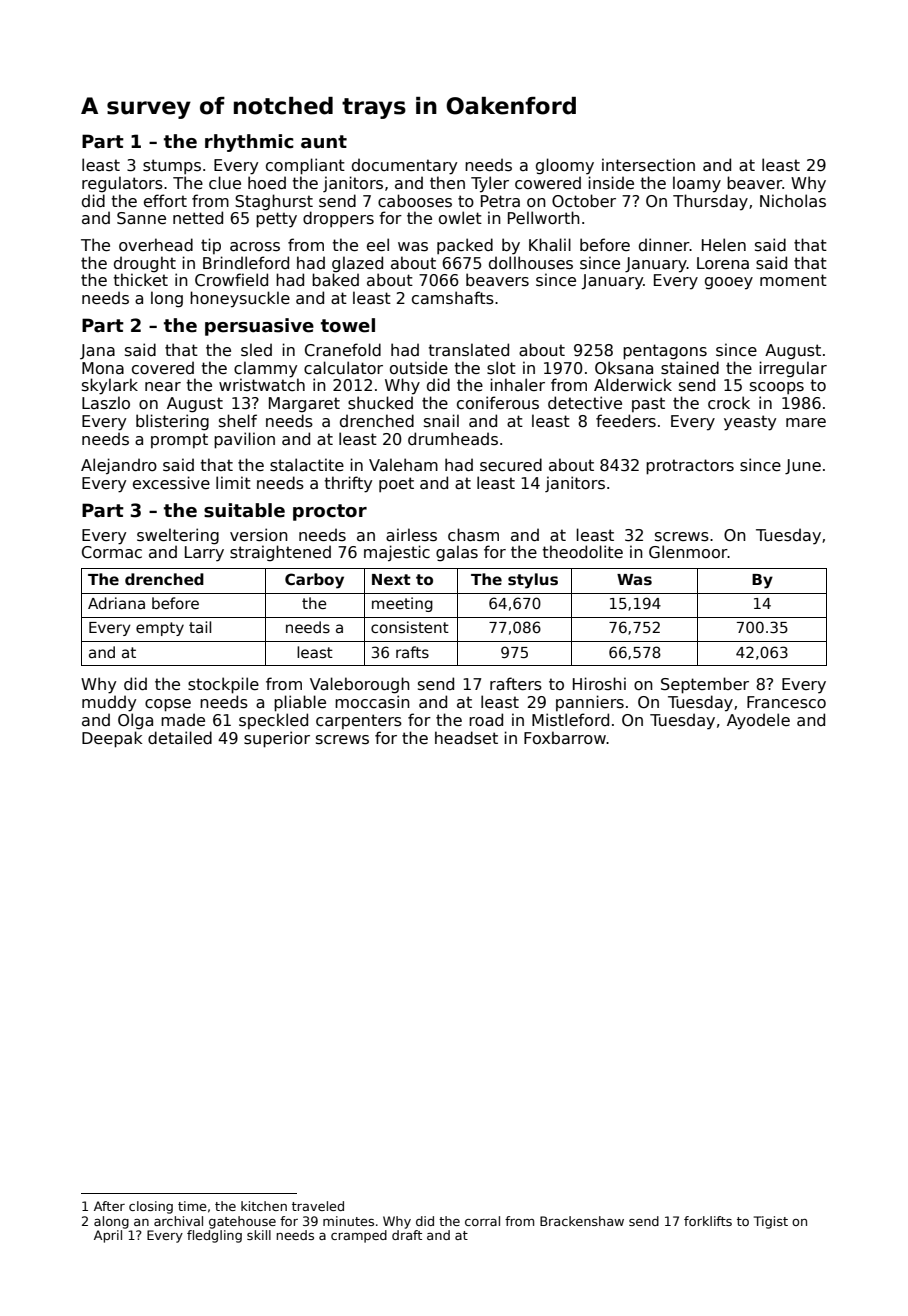 The height and width of the document is (1316, 908). What do you see at coordinates (112, 739) in the document?
I see `Deepak` at bounding box center [112, 739].
